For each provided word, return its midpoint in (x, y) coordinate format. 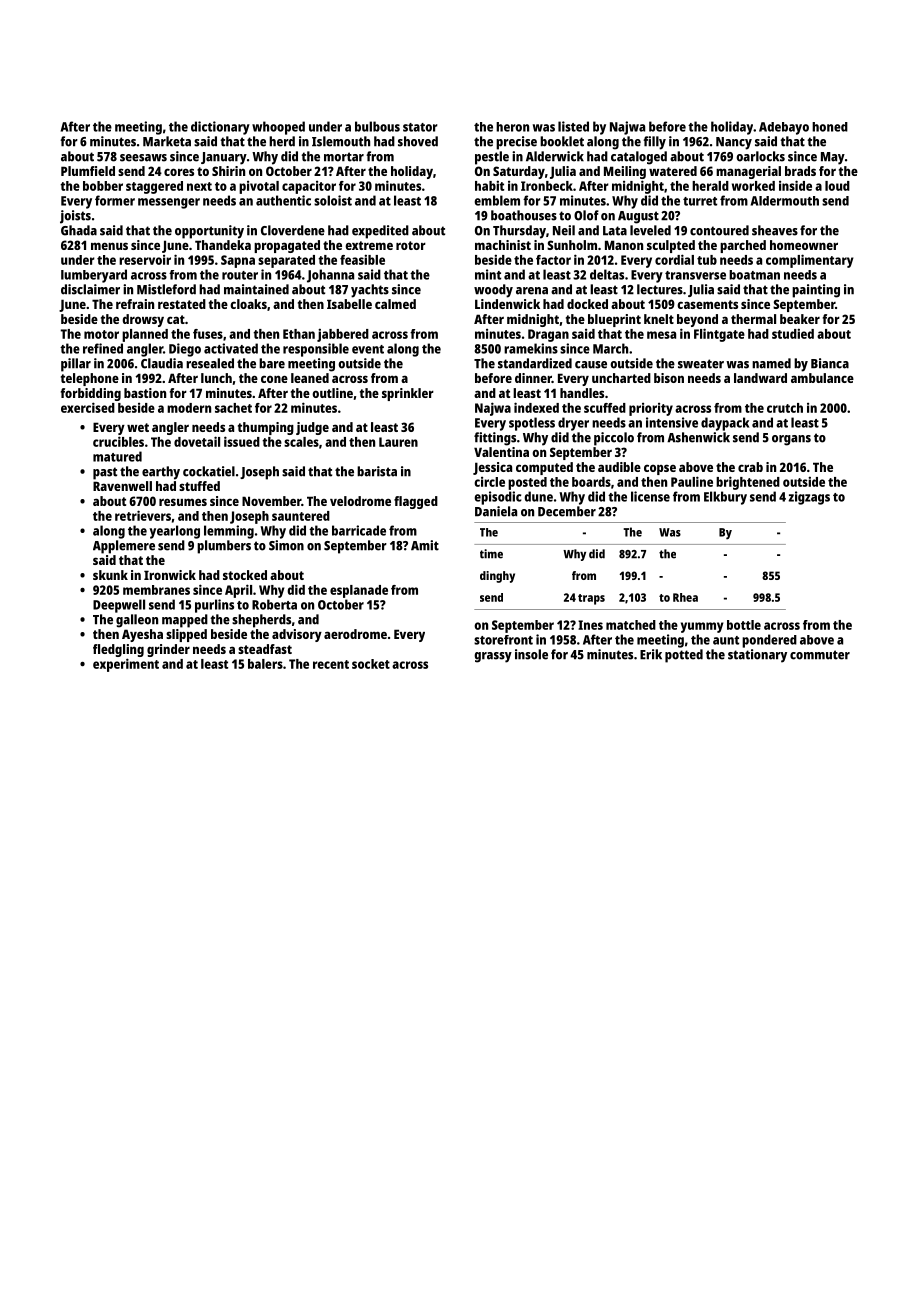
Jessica (492, 468)
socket (371, 664)
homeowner (804, 245)
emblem (497, 200)
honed (830, 127)
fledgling (118, 650)
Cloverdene (293, 230)
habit (489, 185)
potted (684, 656)
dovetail (197, 441)
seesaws (143, 158)
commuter (820, 655)
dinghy (497, 577)
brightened (748, 483)
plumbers (224, 547)
